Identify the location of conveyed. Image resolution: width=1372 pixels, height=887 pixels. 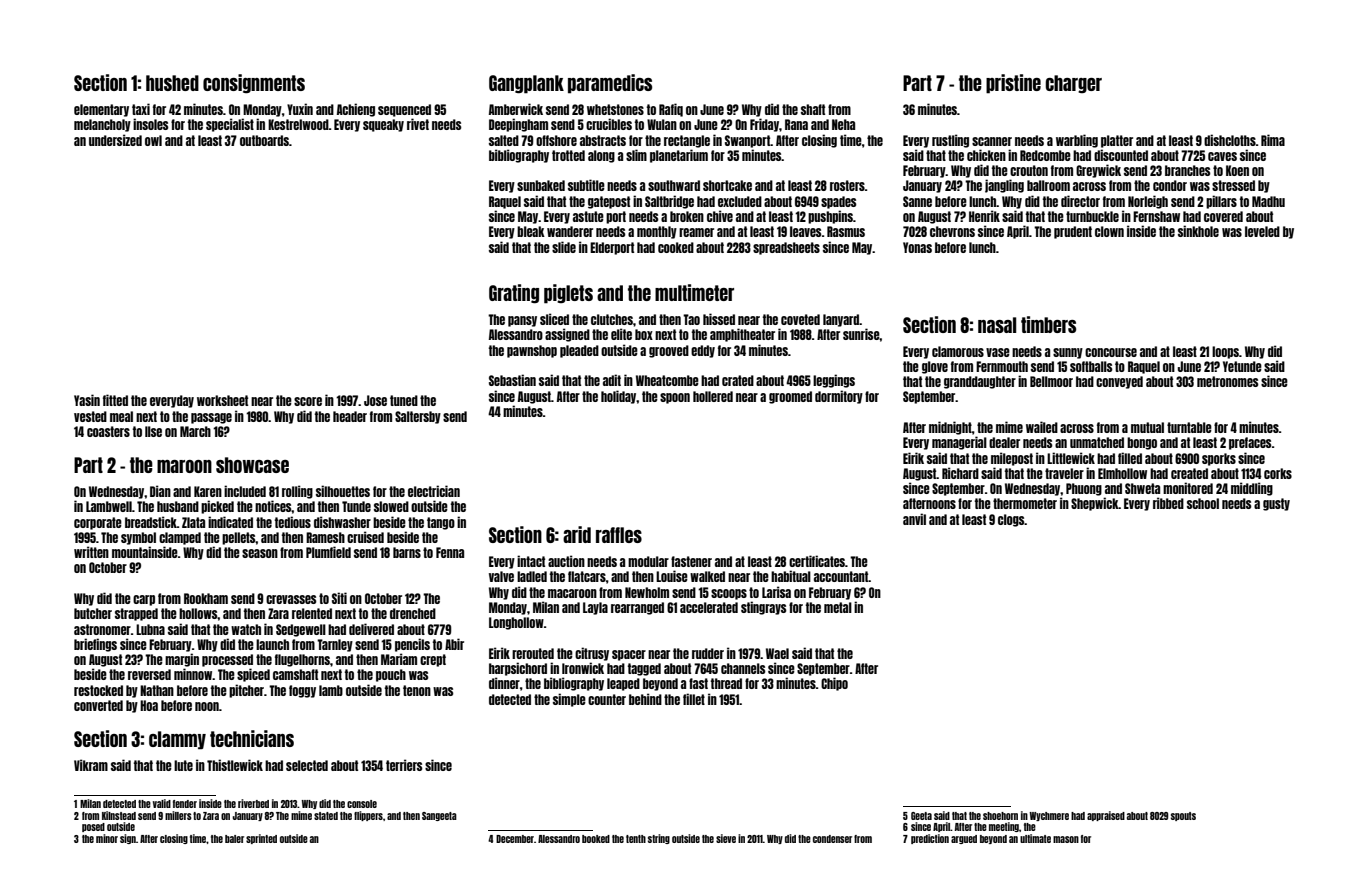
(1119, 382).
